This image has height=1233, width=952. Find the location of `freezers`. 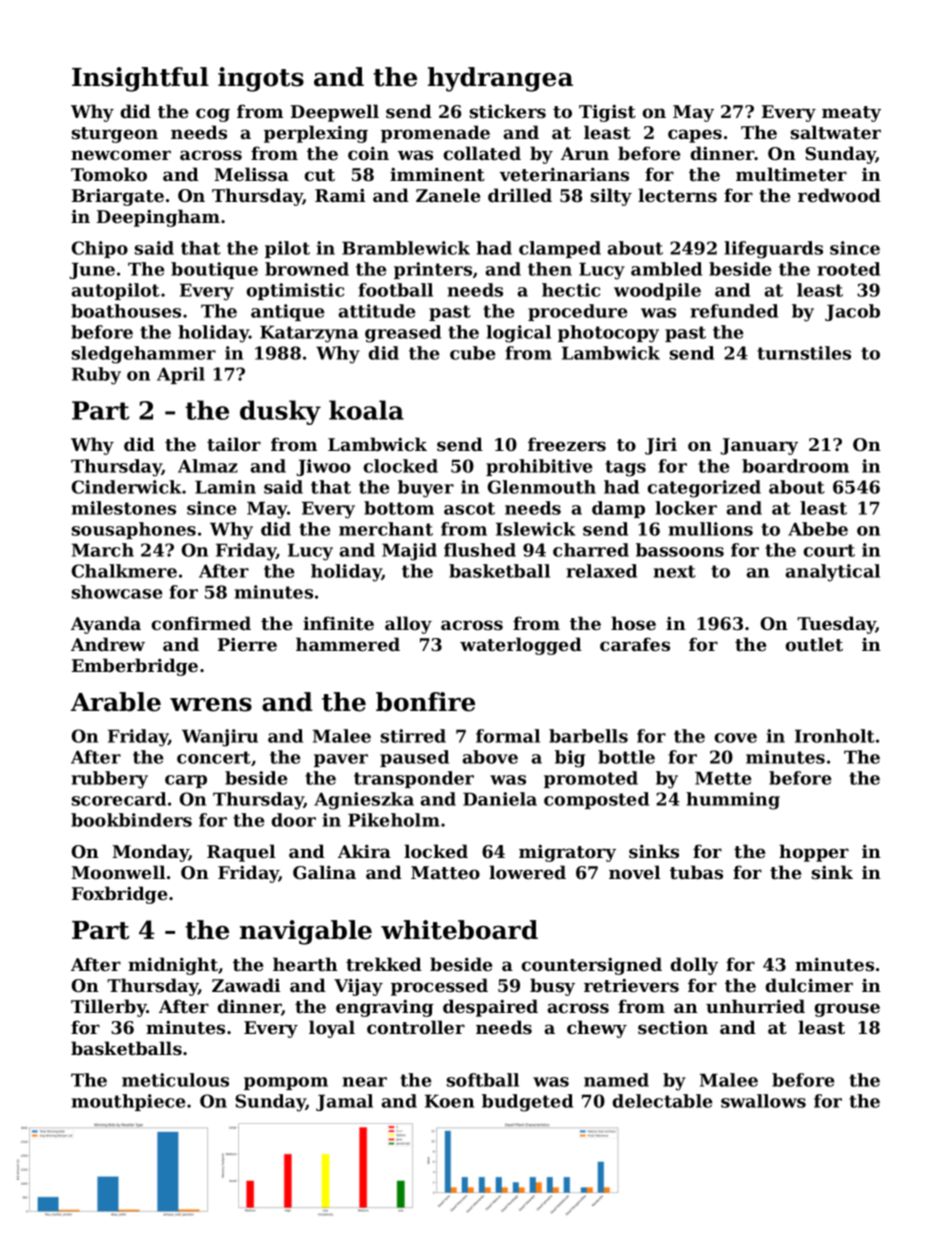

freezers is located at coordinates (567, 444).
